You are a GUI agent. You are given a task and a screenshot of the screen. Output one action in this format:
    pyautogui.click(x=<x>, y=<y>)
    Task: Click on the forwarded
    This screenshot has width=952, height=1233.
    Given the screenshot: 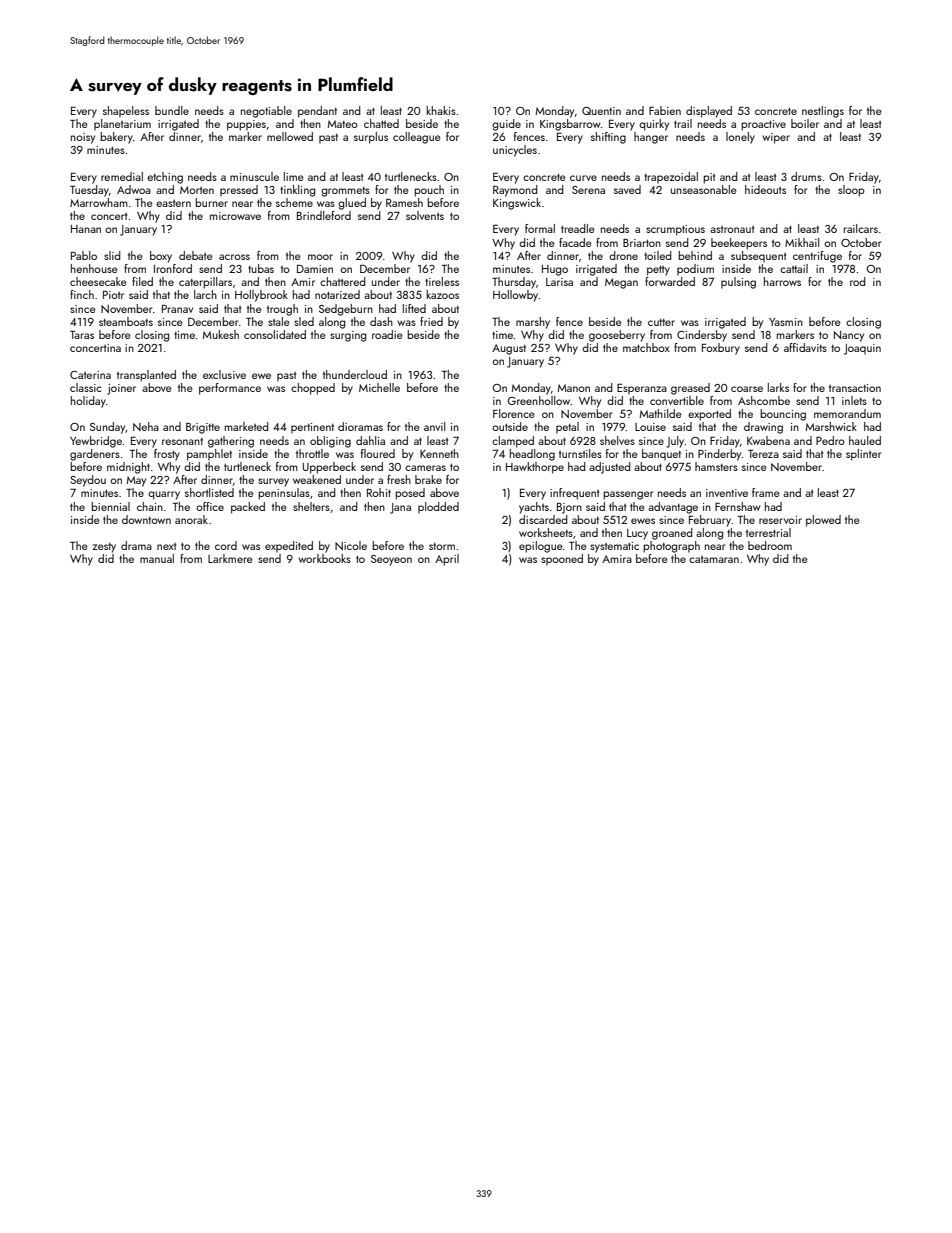 What is the action you would take?
    pyautogui.click(x=670, y=281)
